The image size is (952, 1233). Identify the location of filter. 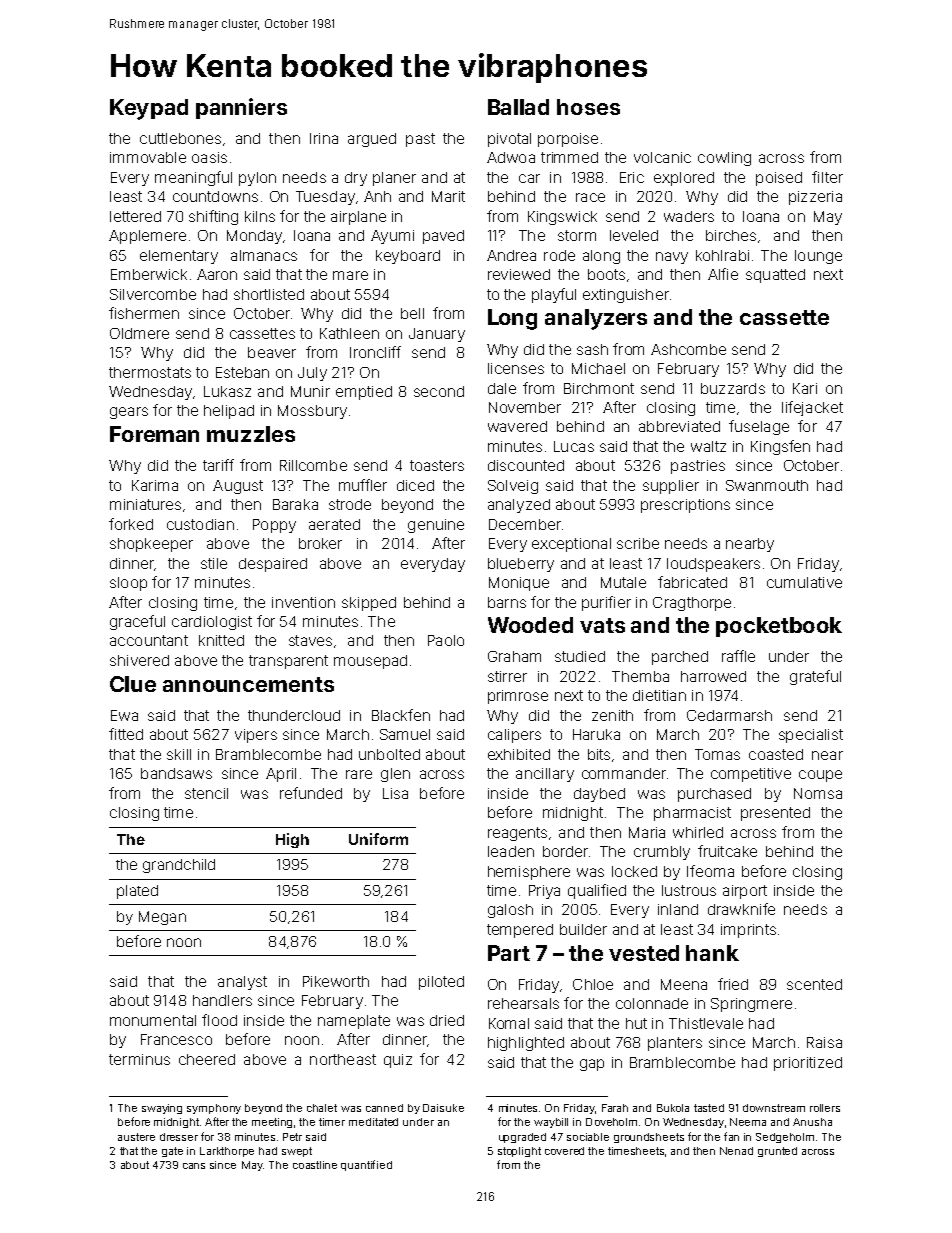
(827, 177).
